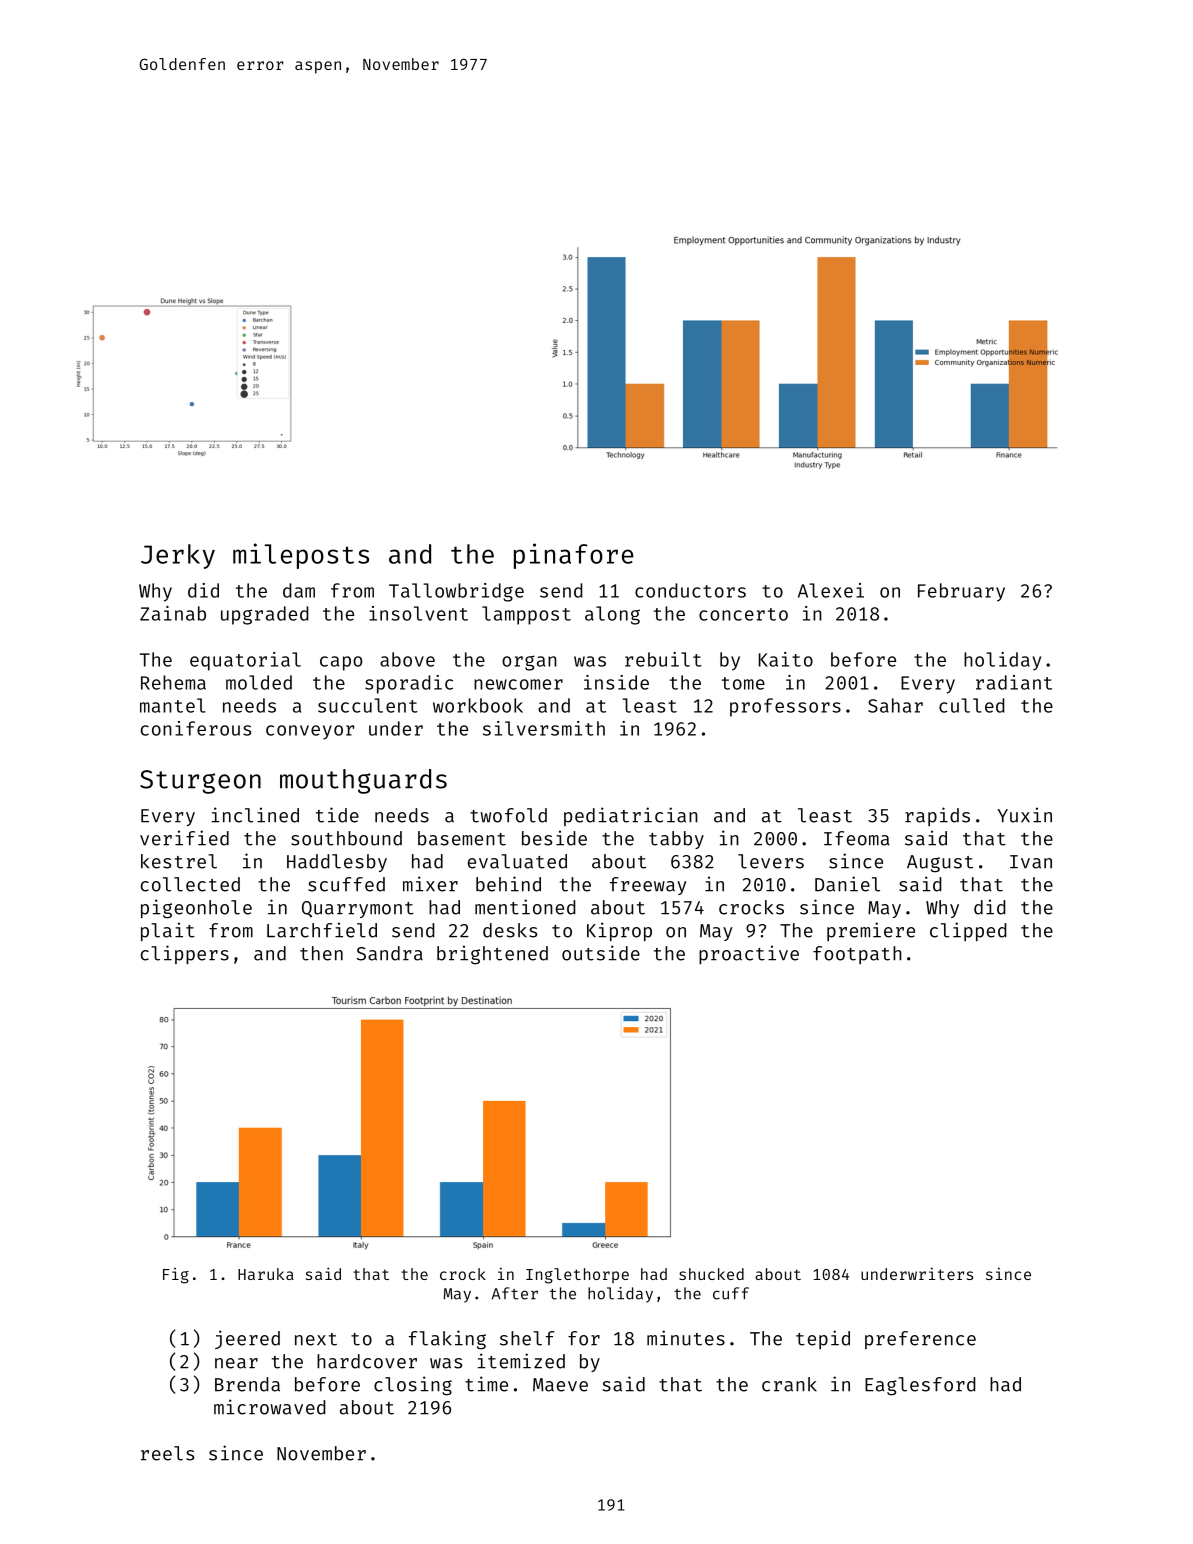  What do you see at coordinates (560, 1385) in the page?
I see `Maeve` at bounding box center [560, 1385].
